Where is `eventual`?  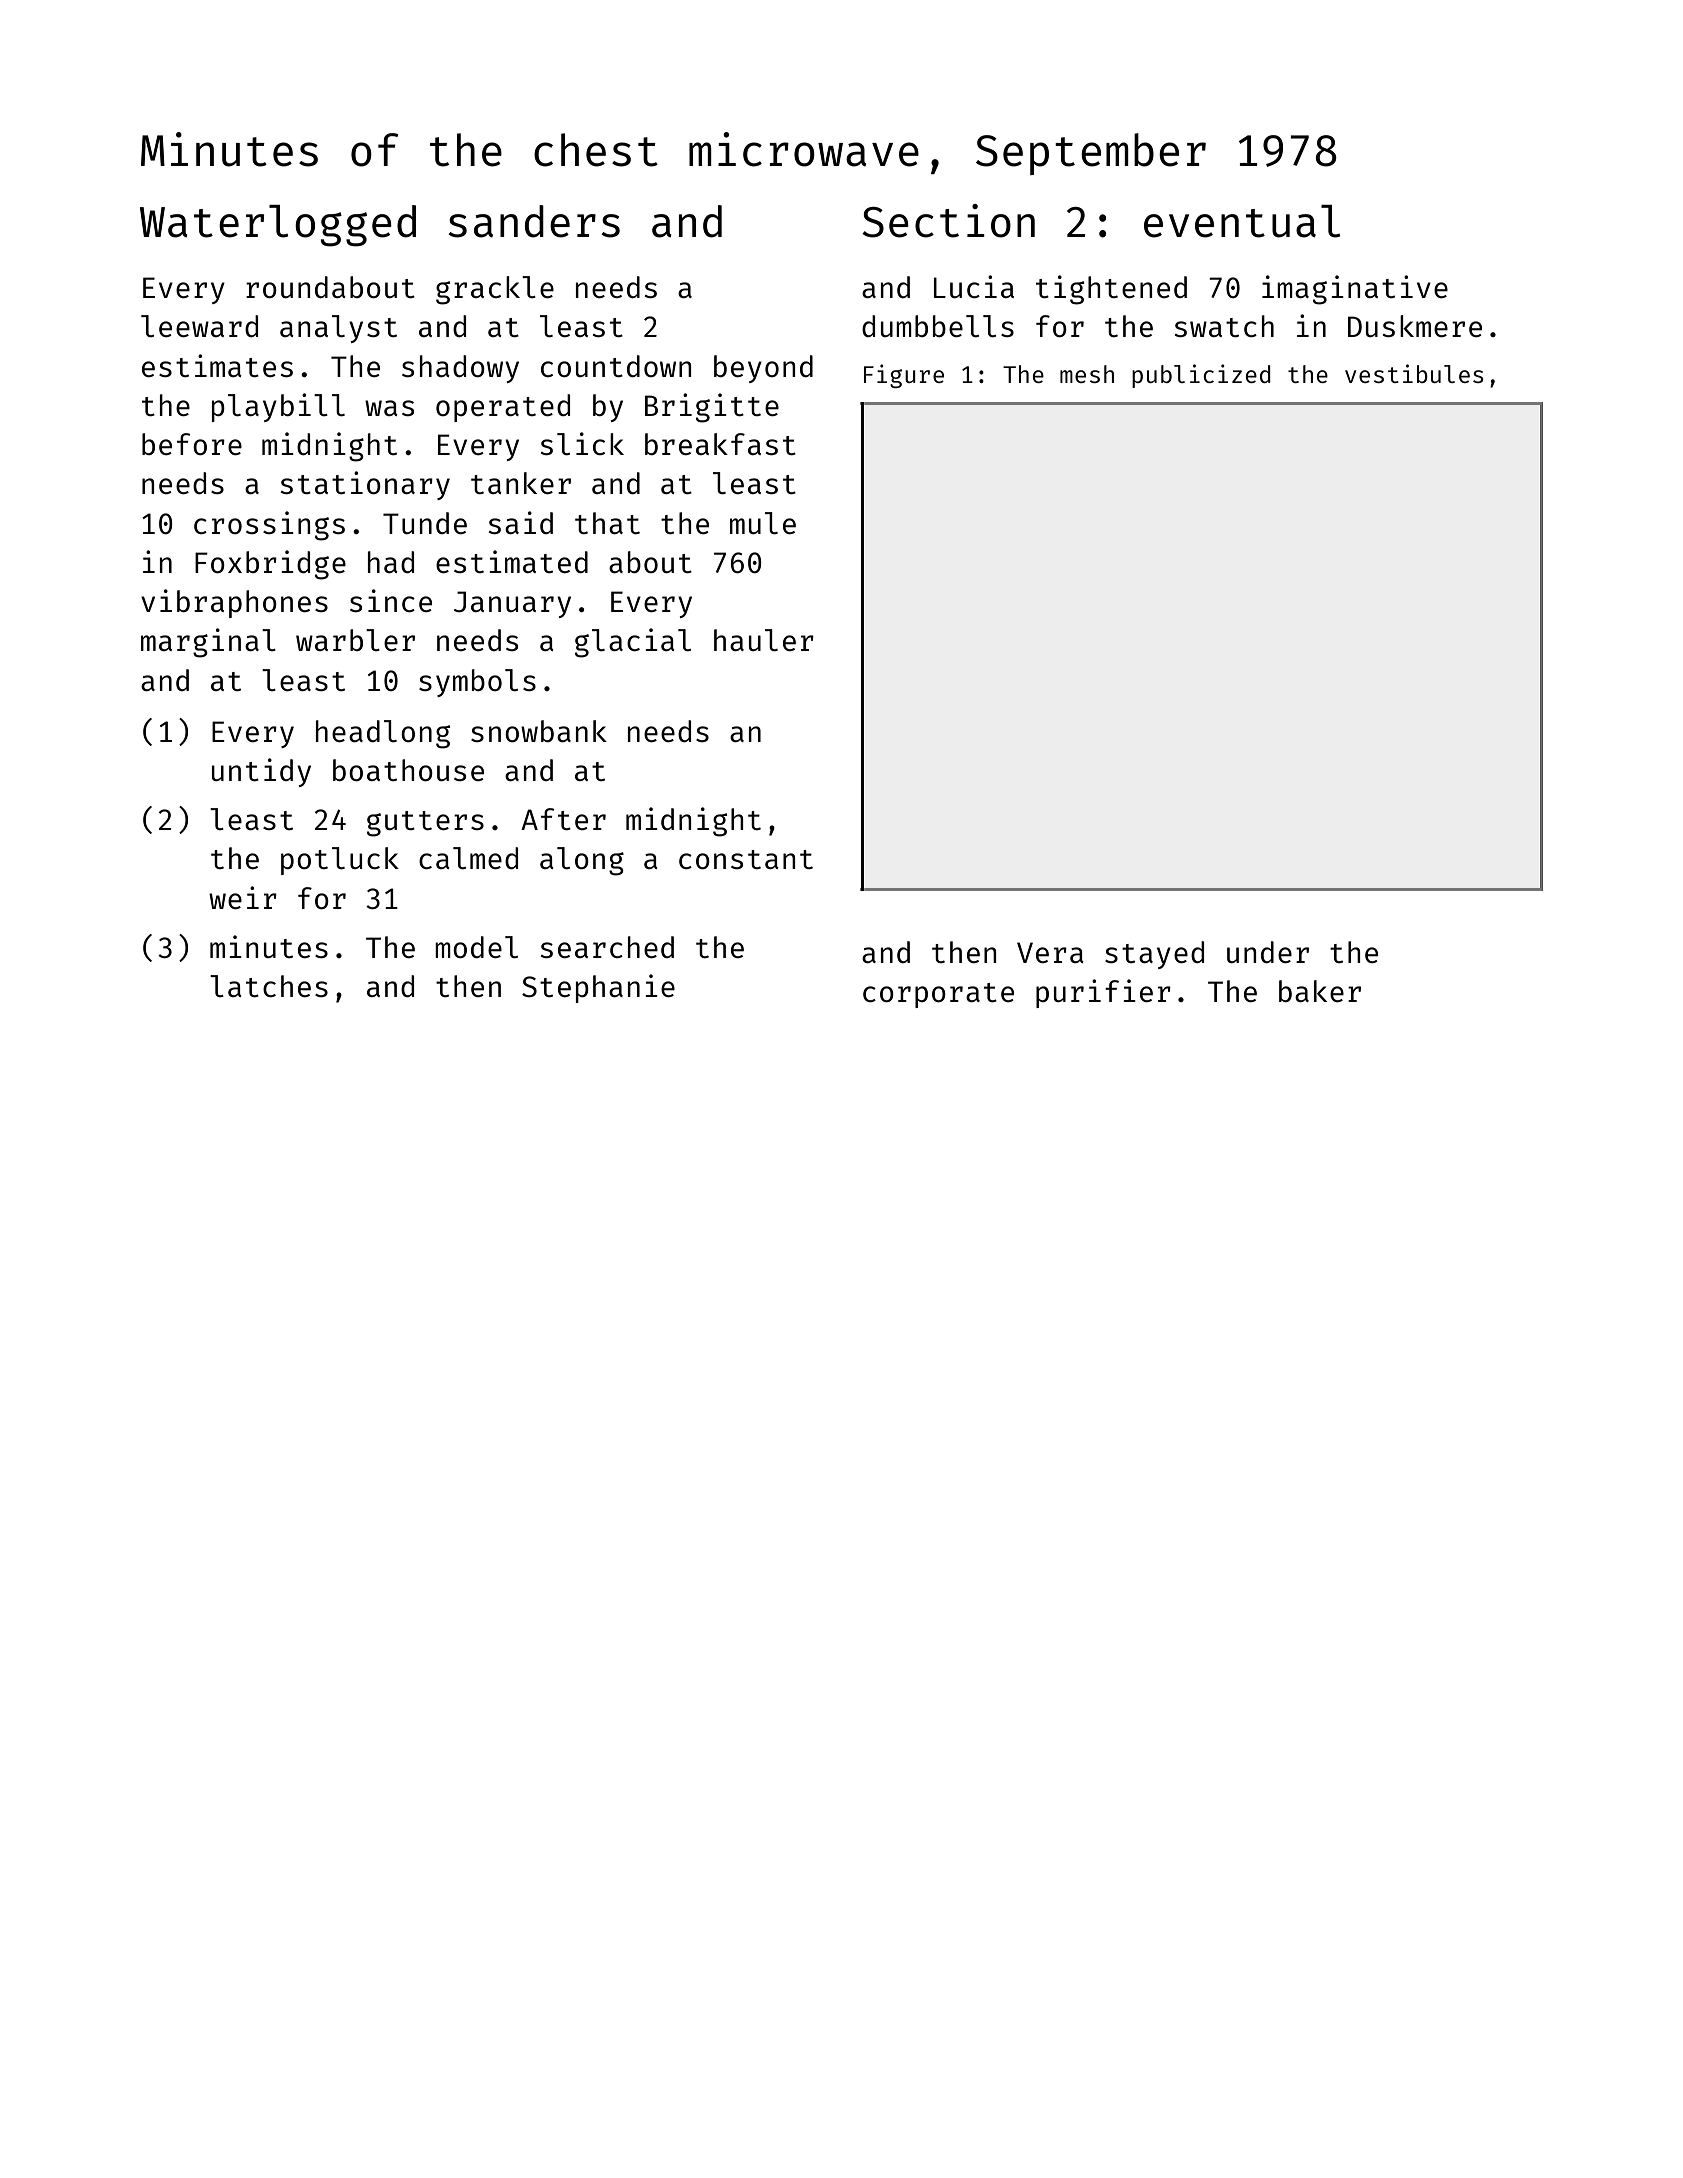 eventual is located at coordinates (1242, 221).
